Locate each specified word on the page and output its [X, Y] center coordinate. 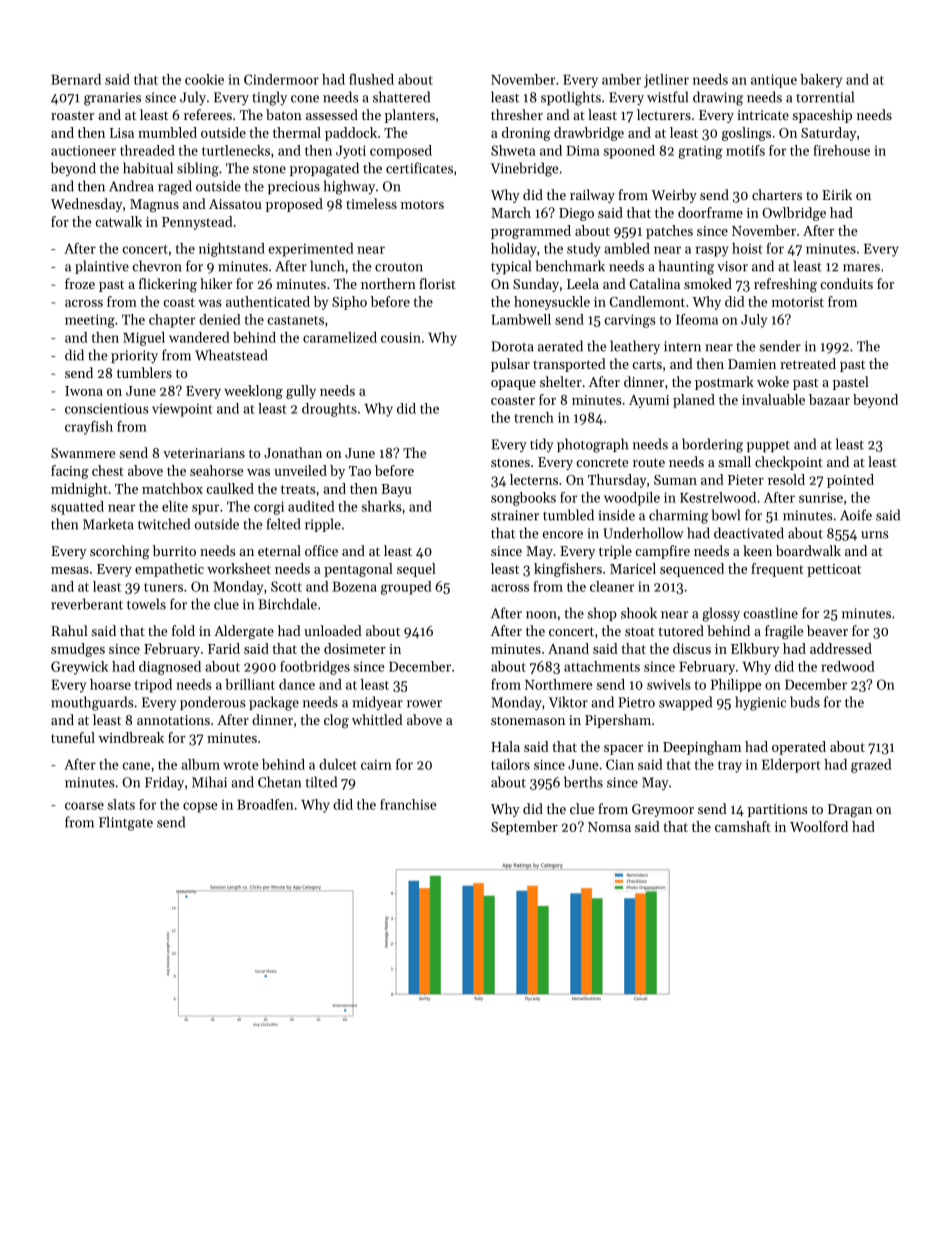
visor [732, 266]
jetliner [666, 81]
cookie [204, 79]
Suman [675, 480]
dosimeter [355, 648]
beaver [827, 630]
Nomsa [609, 827]
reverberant [87, 604]
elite [175, 506]
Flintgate [126, 823]
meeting [90, 321]
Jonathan [293, 452]
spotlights [571, 98]
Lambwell [521, 319]
